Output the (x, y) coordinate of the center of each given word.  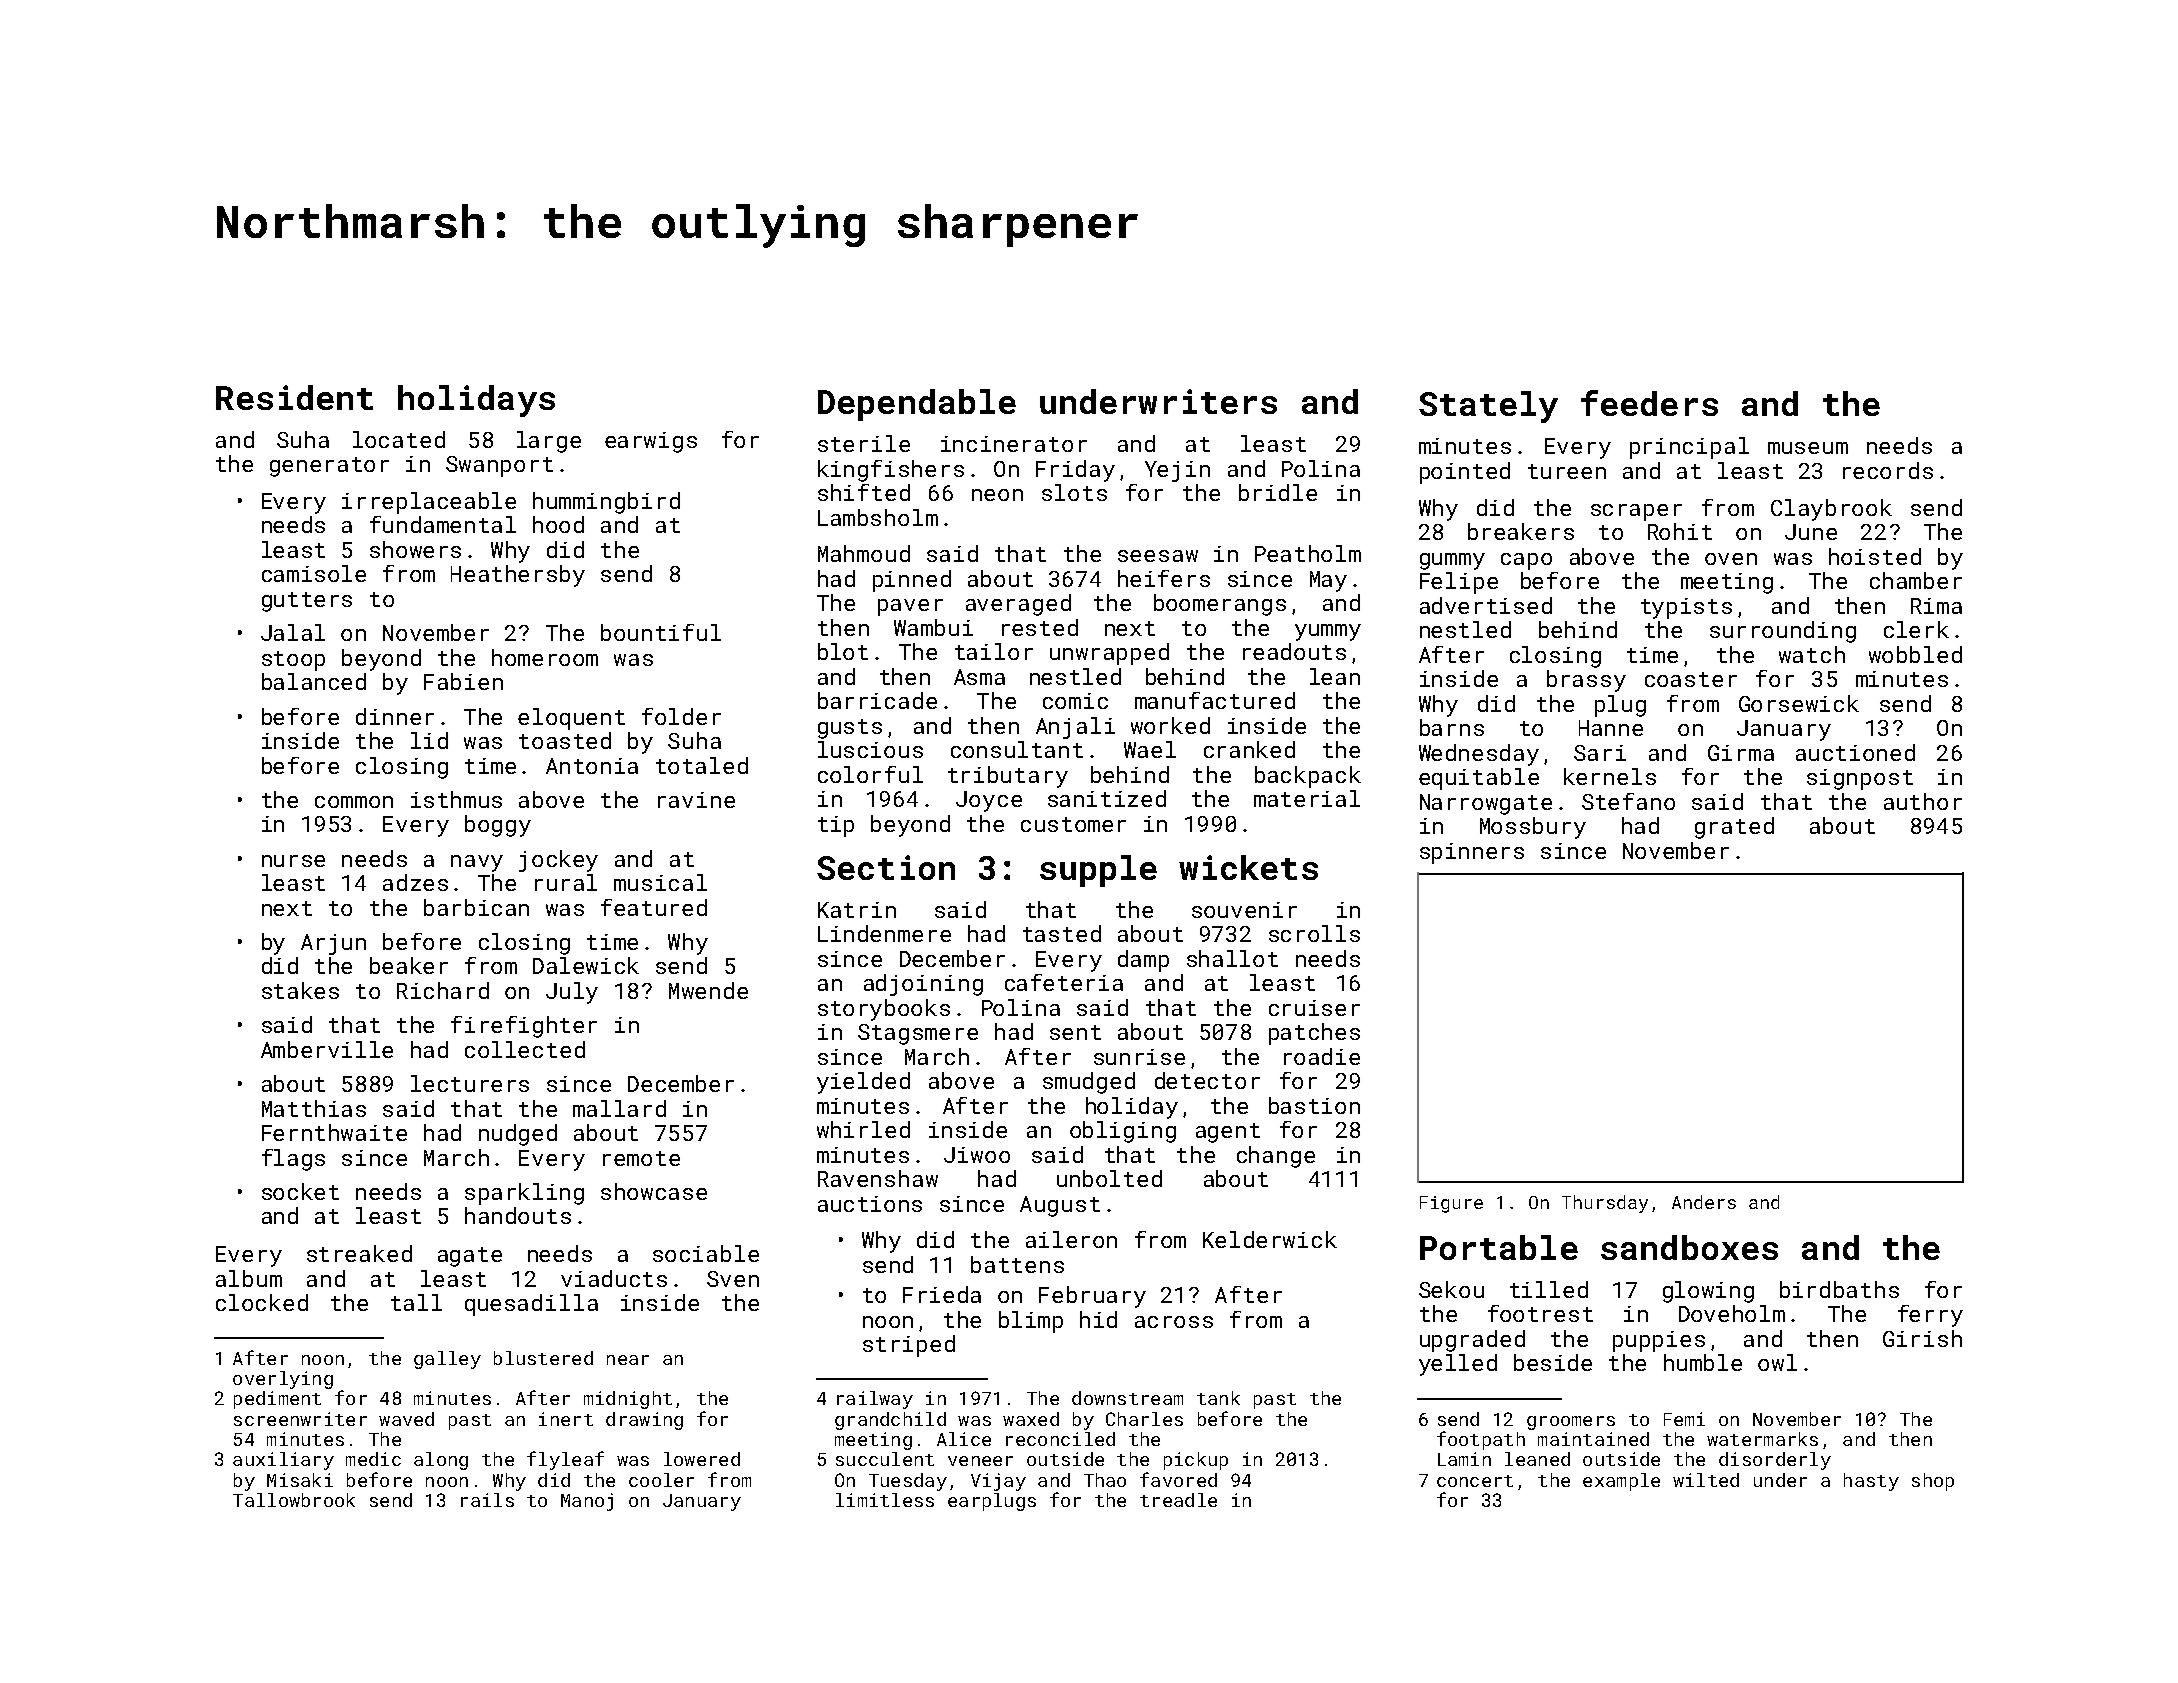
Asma (979, 677)
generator (329, 467)
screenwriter (300, 1419)
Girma (1741, 753)
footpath (1481, 1440)
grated (1734, 828)
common (354, 802)
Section (886, 867)
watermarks (1762, 1439)
